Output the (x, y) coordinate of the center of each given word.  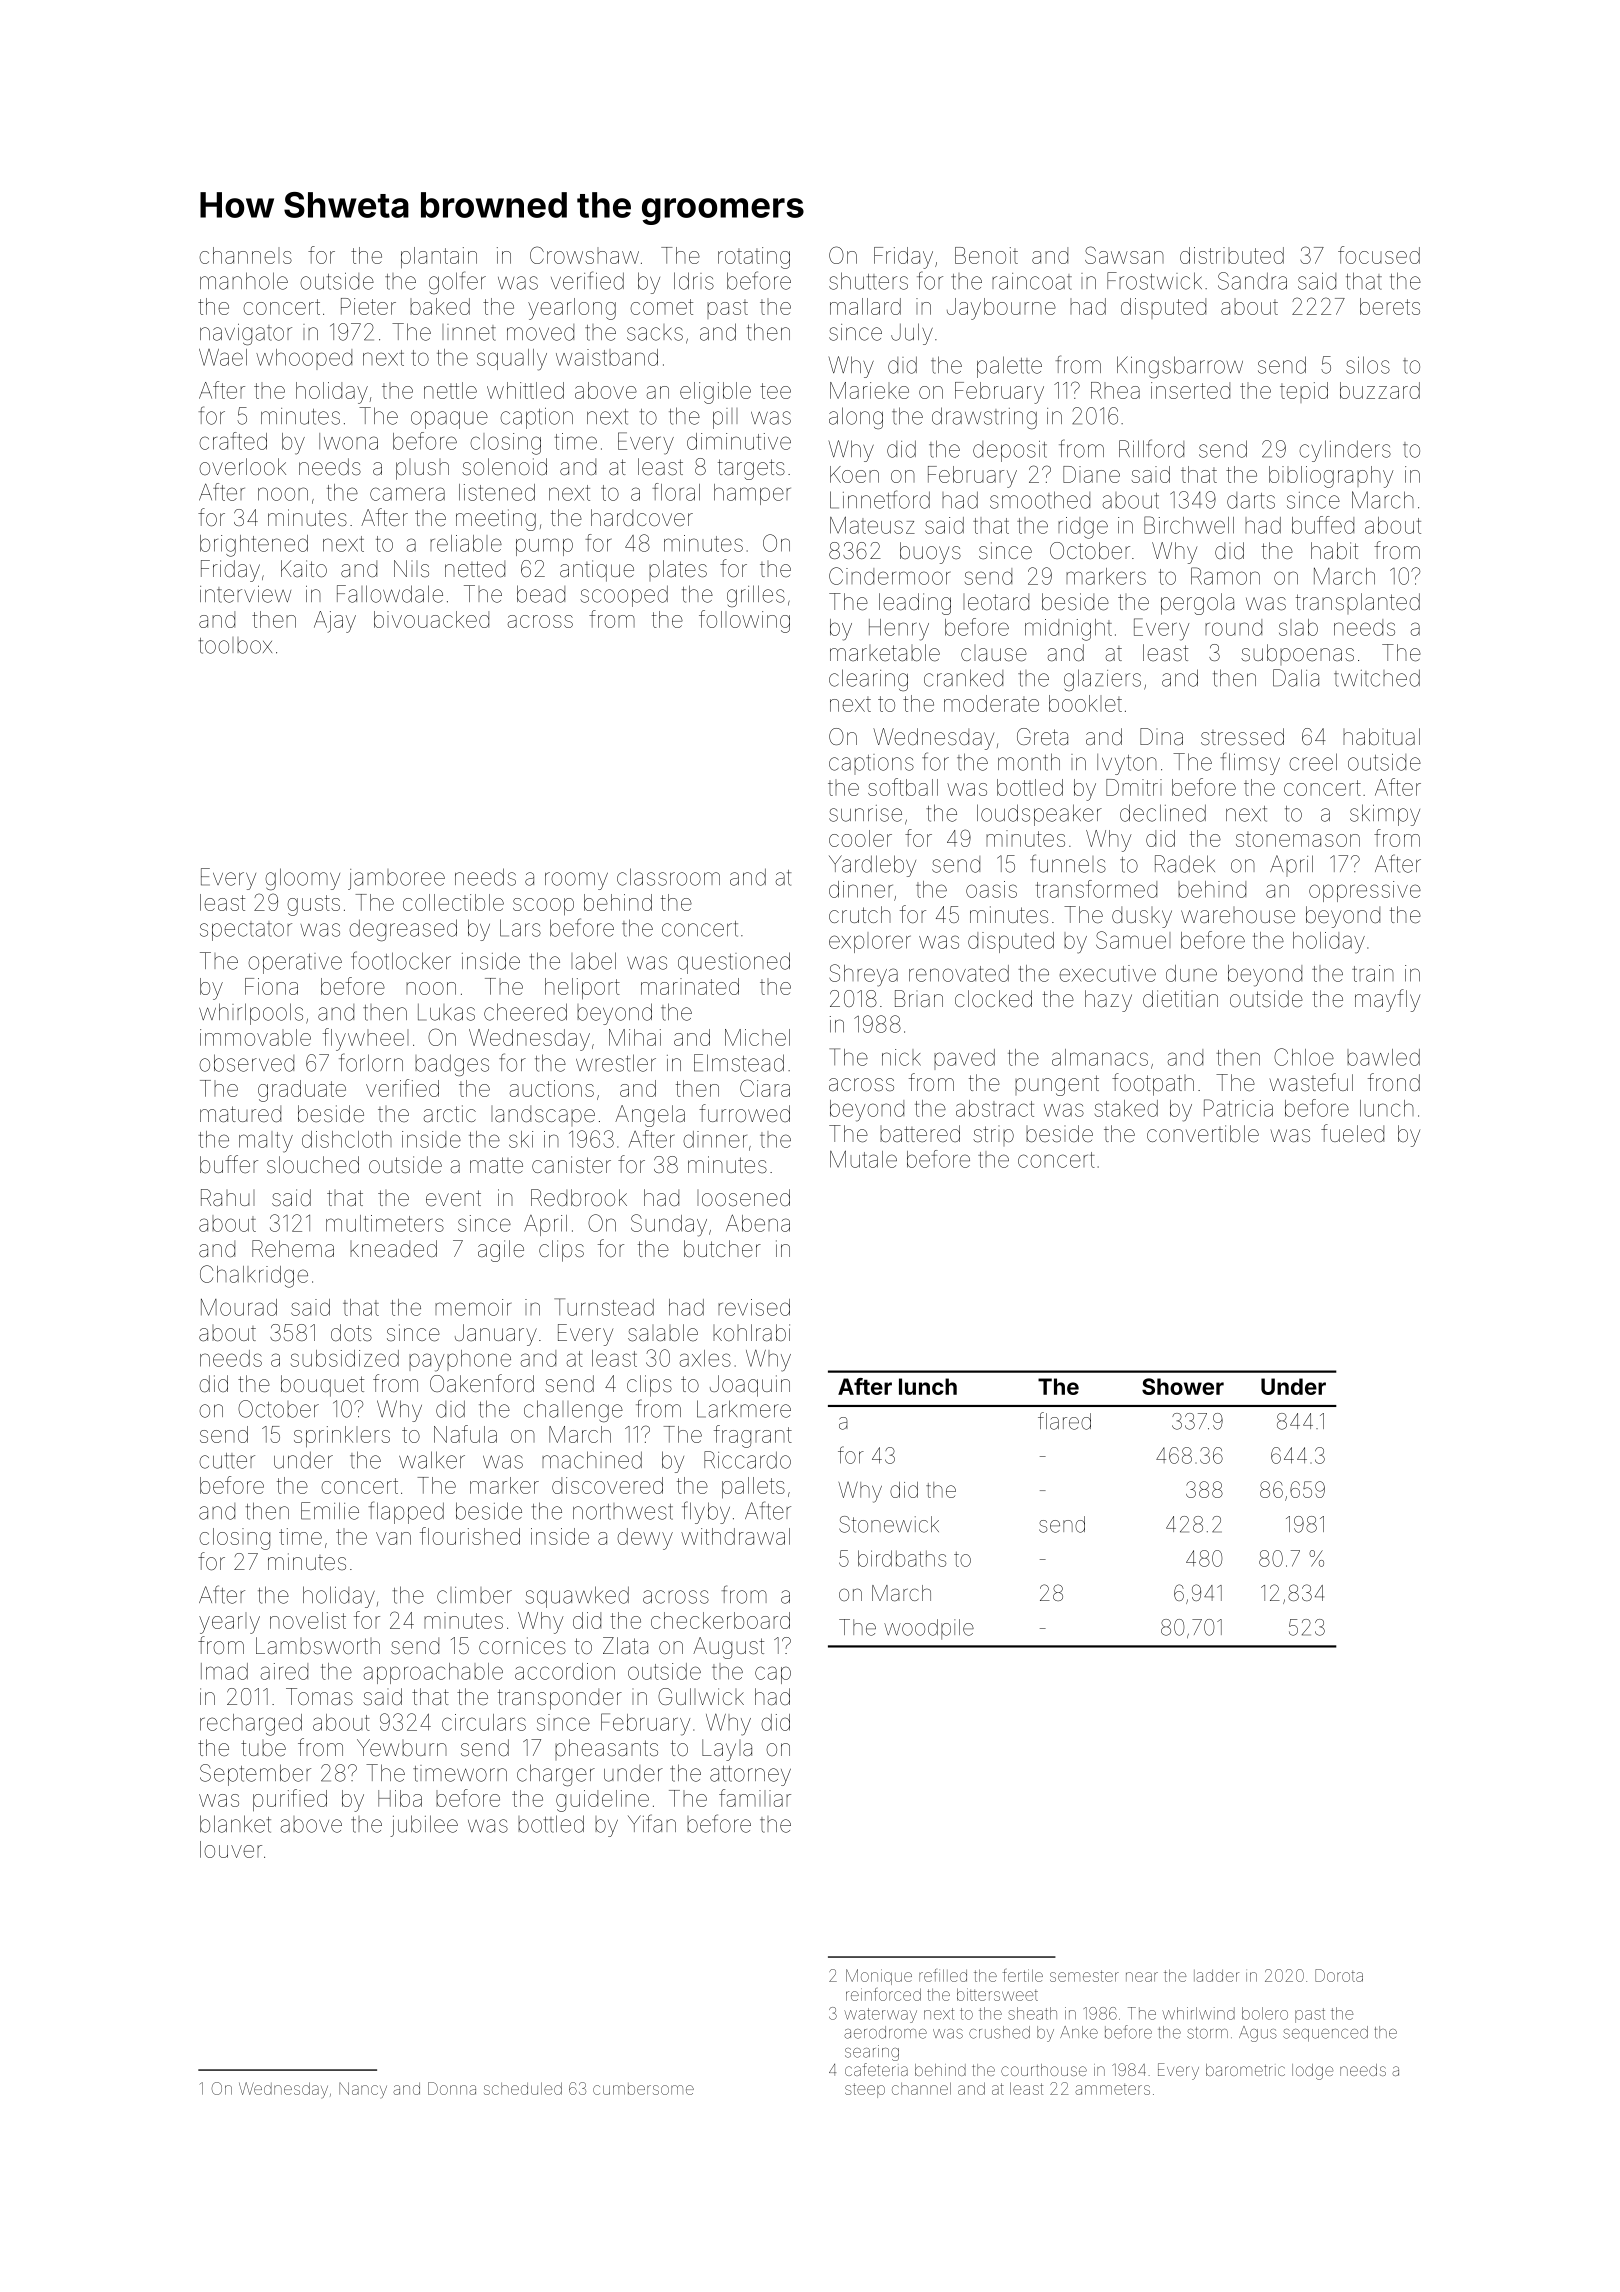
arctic (449, 1114)
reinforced (883, 1994)
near (1142, 1977)
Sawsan (1124, 255)
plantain (439, 257)
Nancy (363, 2090)
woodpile (929, 1629)
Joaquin (750, 1386)
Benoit (986, 255)
